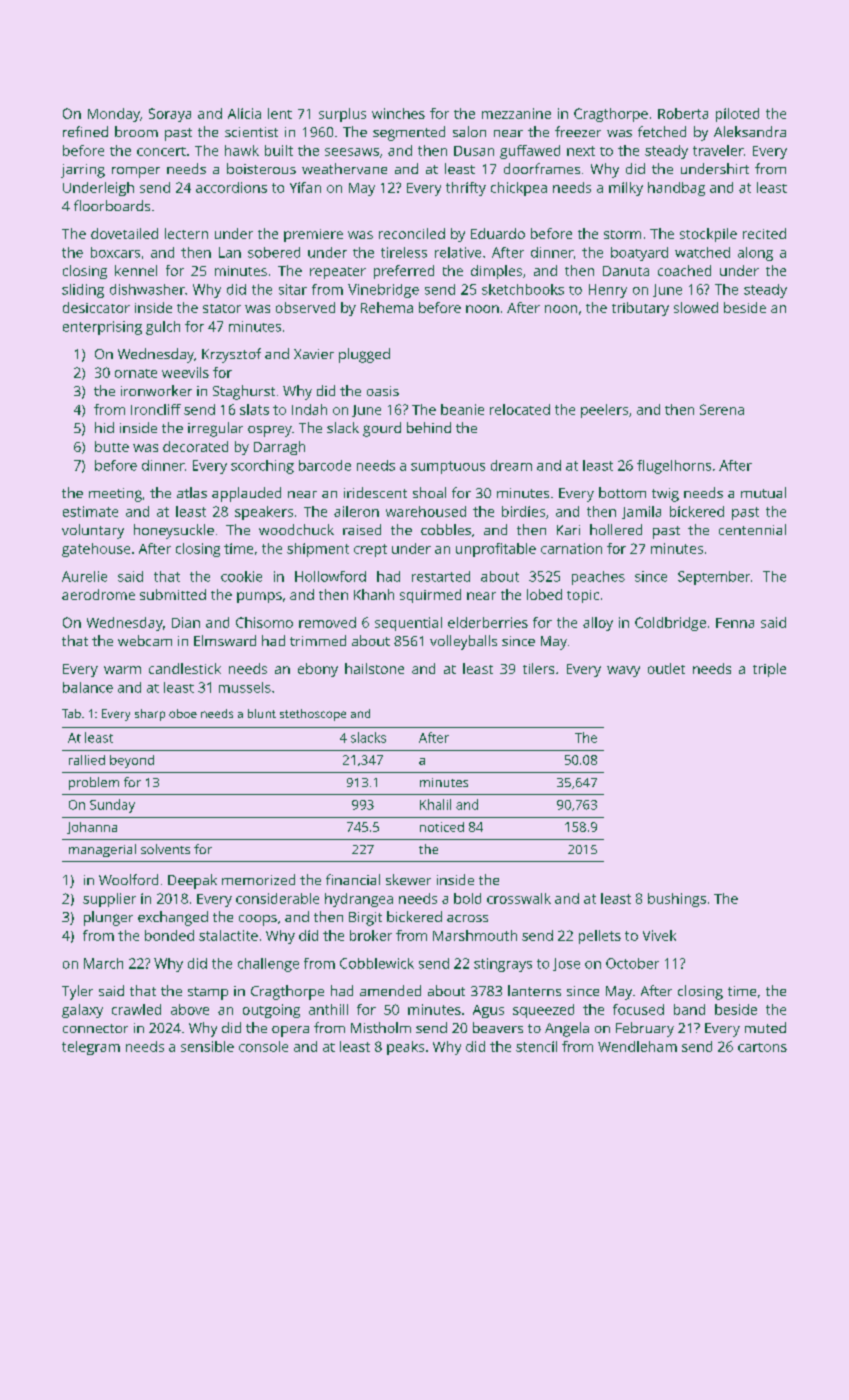  Describe the element at coordinates (763, 492) in the screenshot. I see `mutual` at that location.
